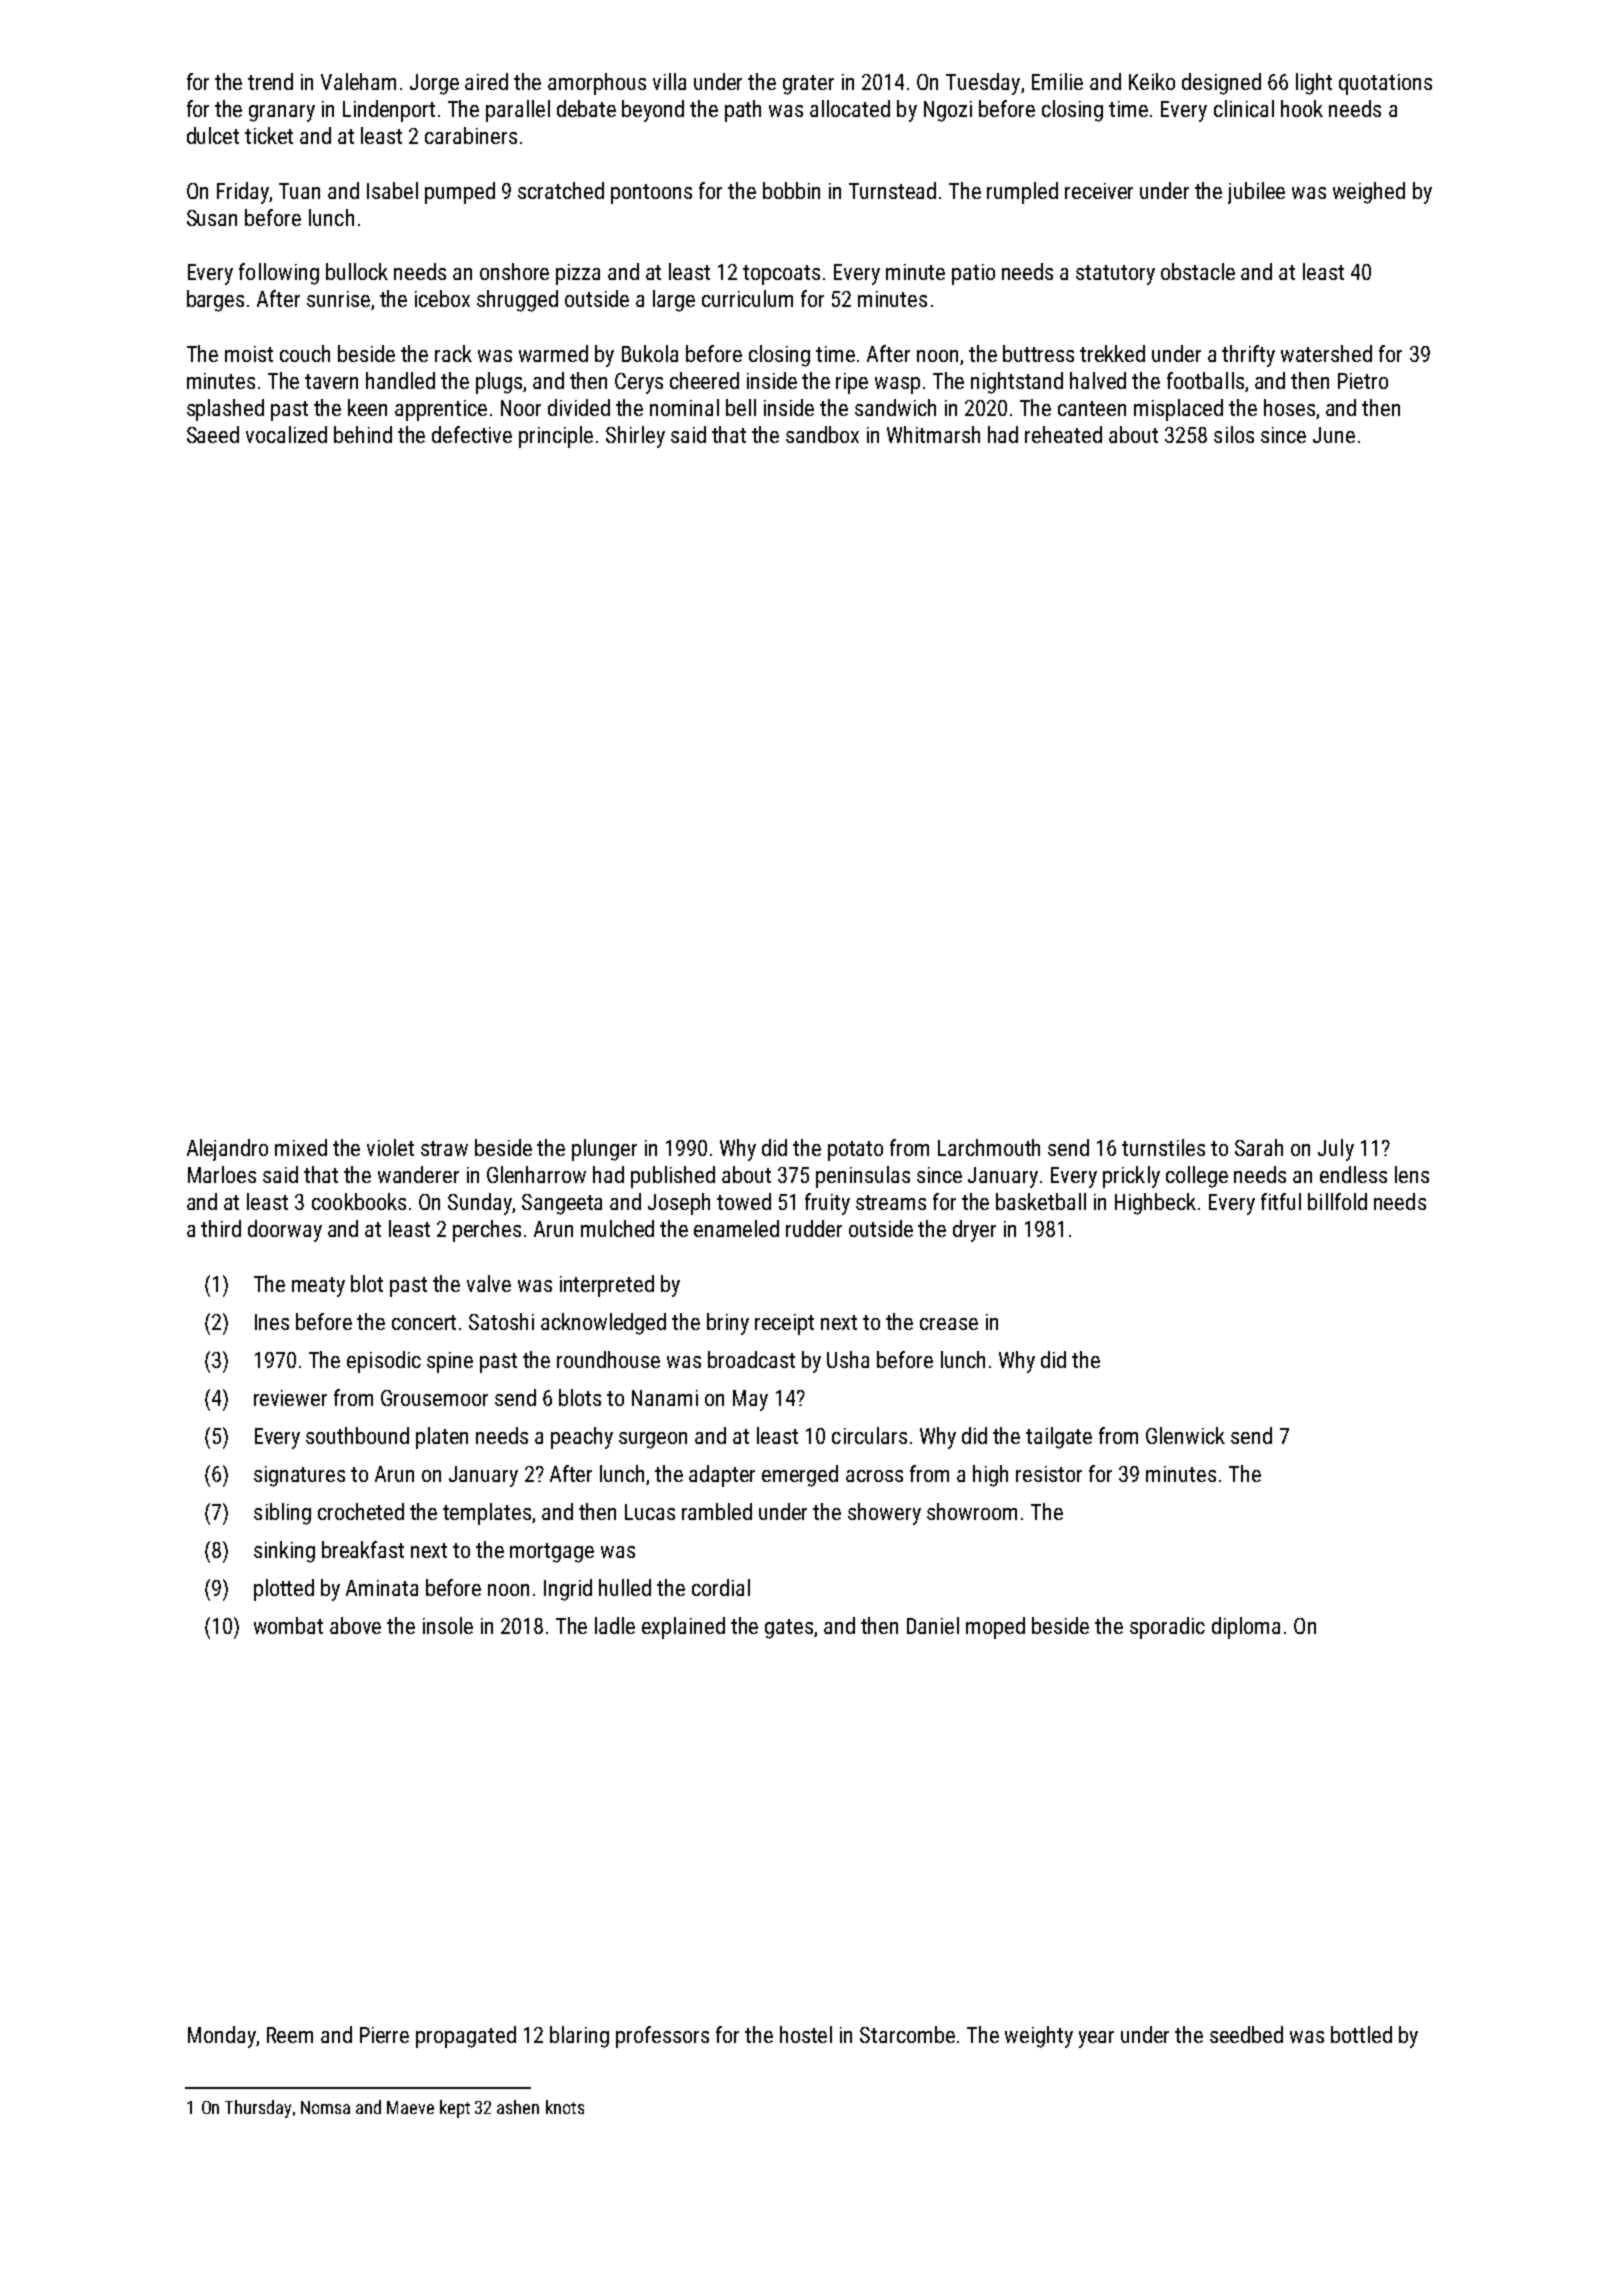  Describe the element at coordinates (1246, 1628) in the page. I see `diploma` at that location.
